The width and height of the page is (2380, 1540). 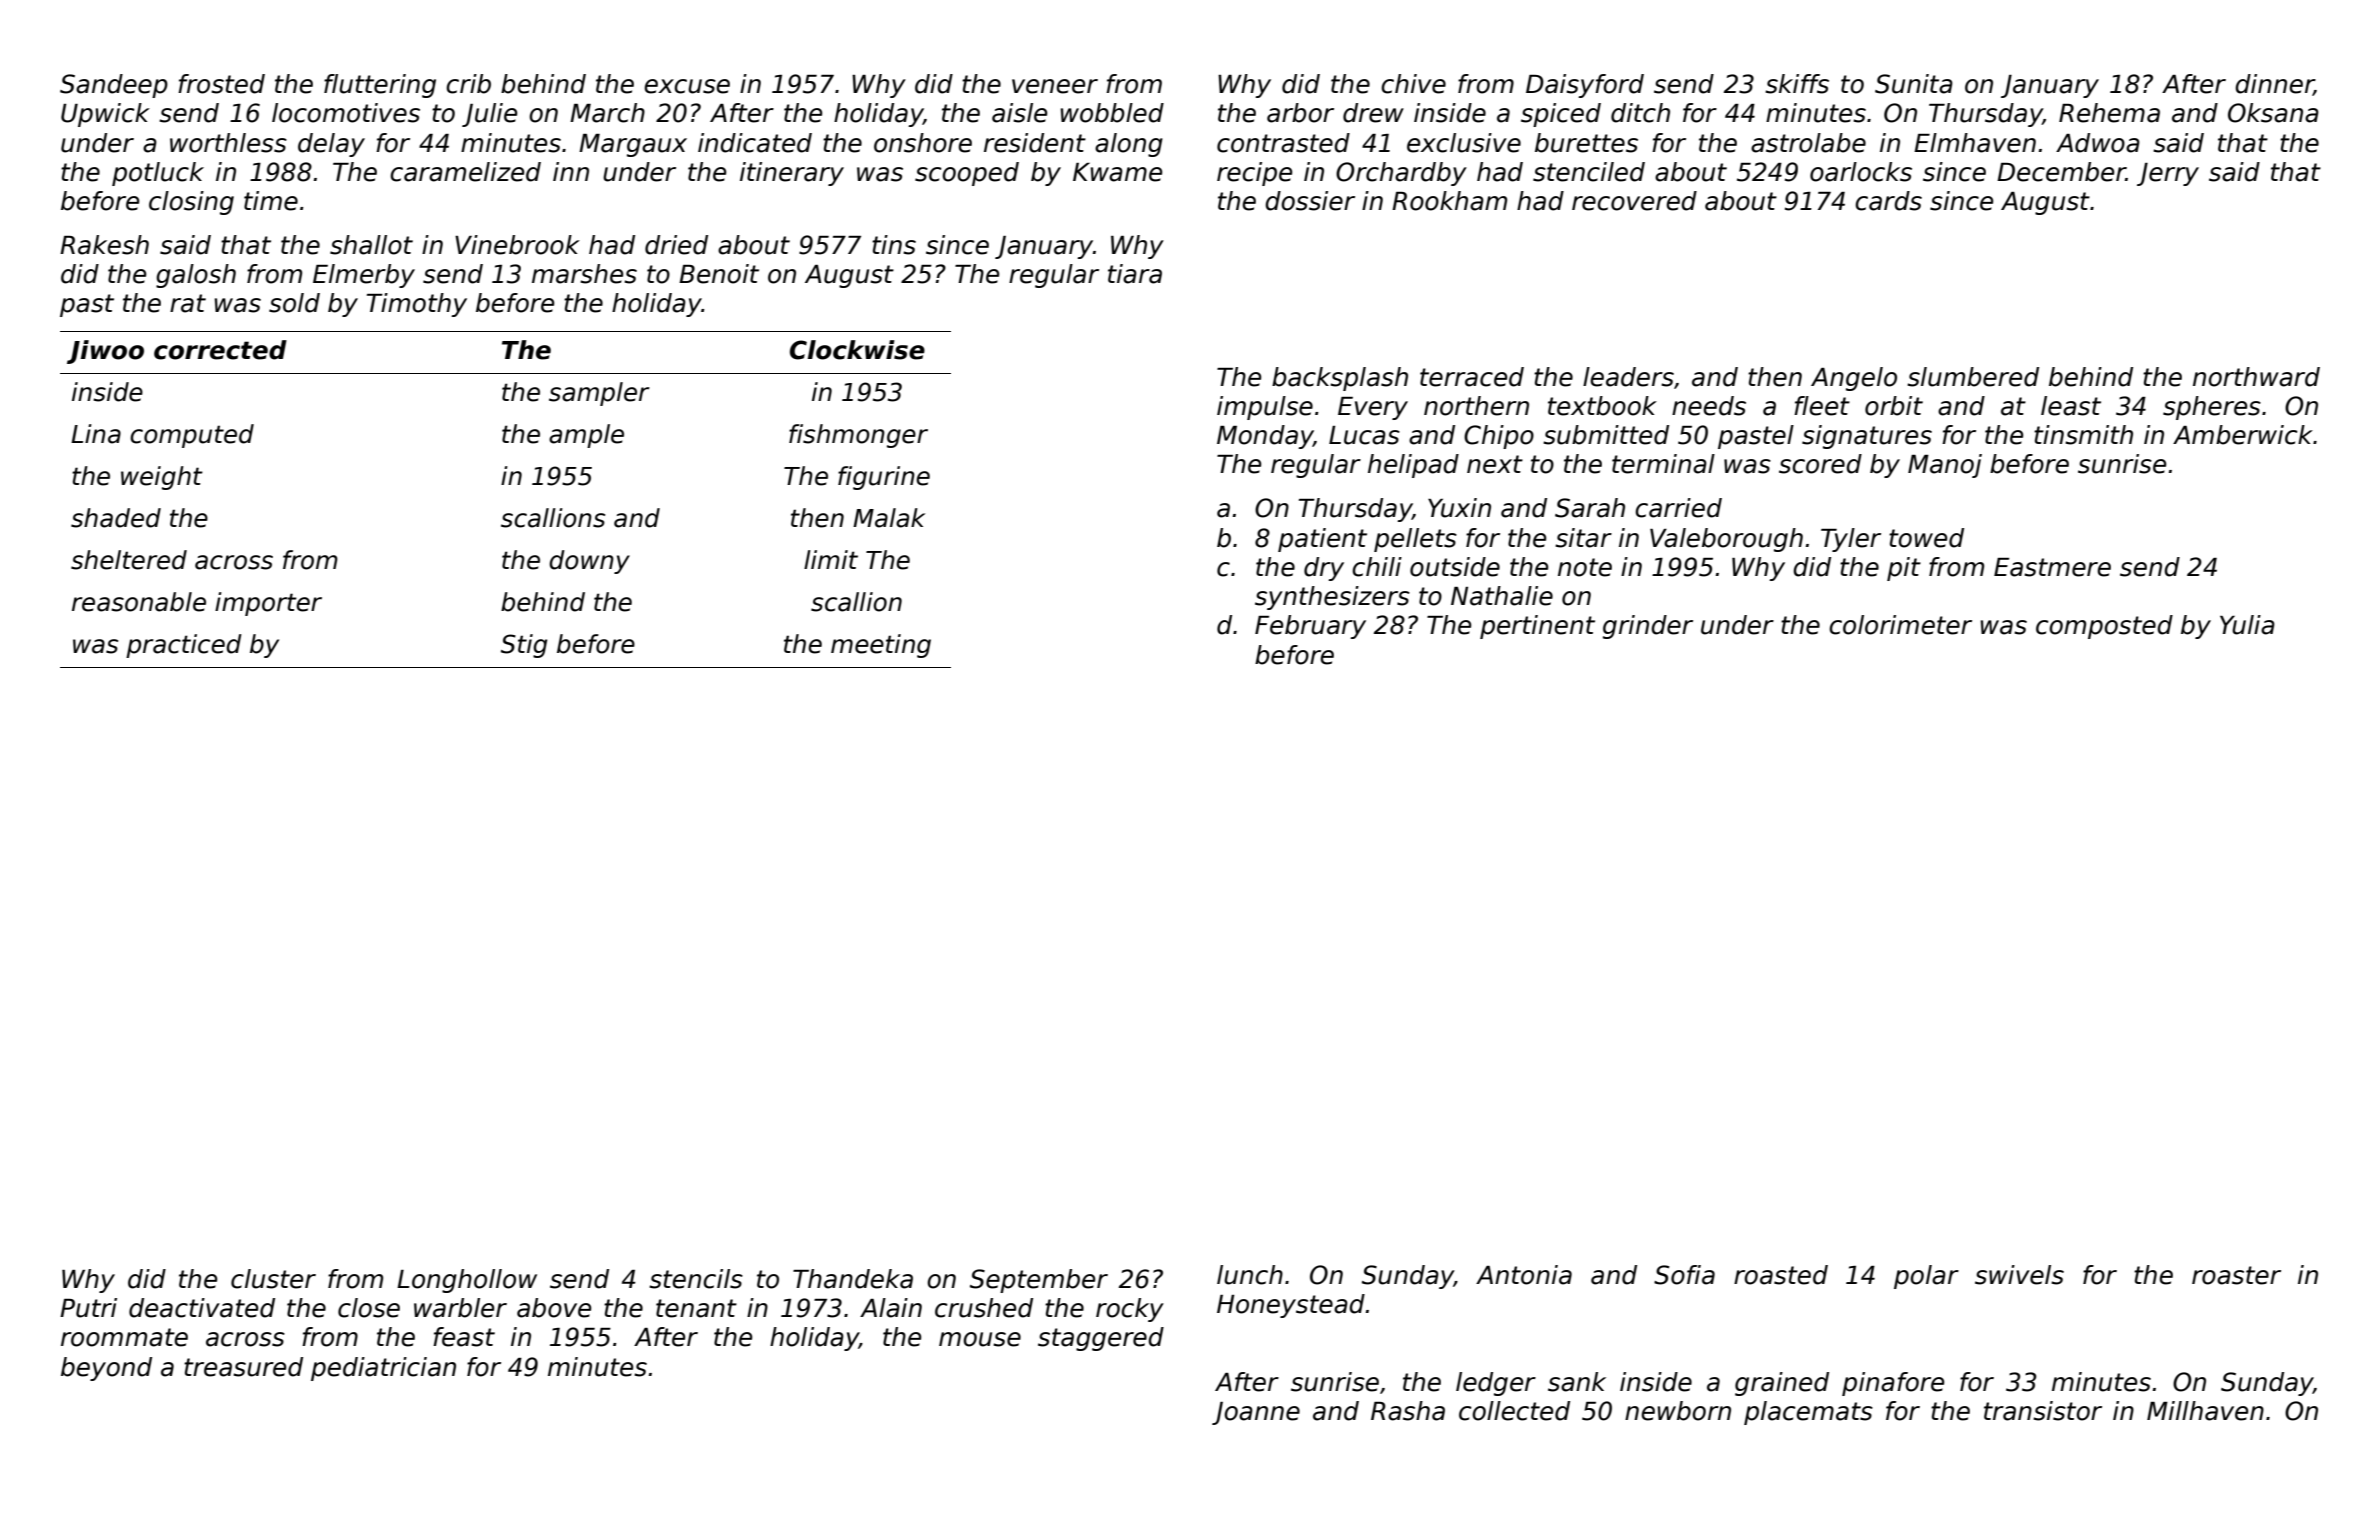 What do you see at coordinates (1797, 84) in the page?
I see `skiffs` at bounding box center [1797, 84].
